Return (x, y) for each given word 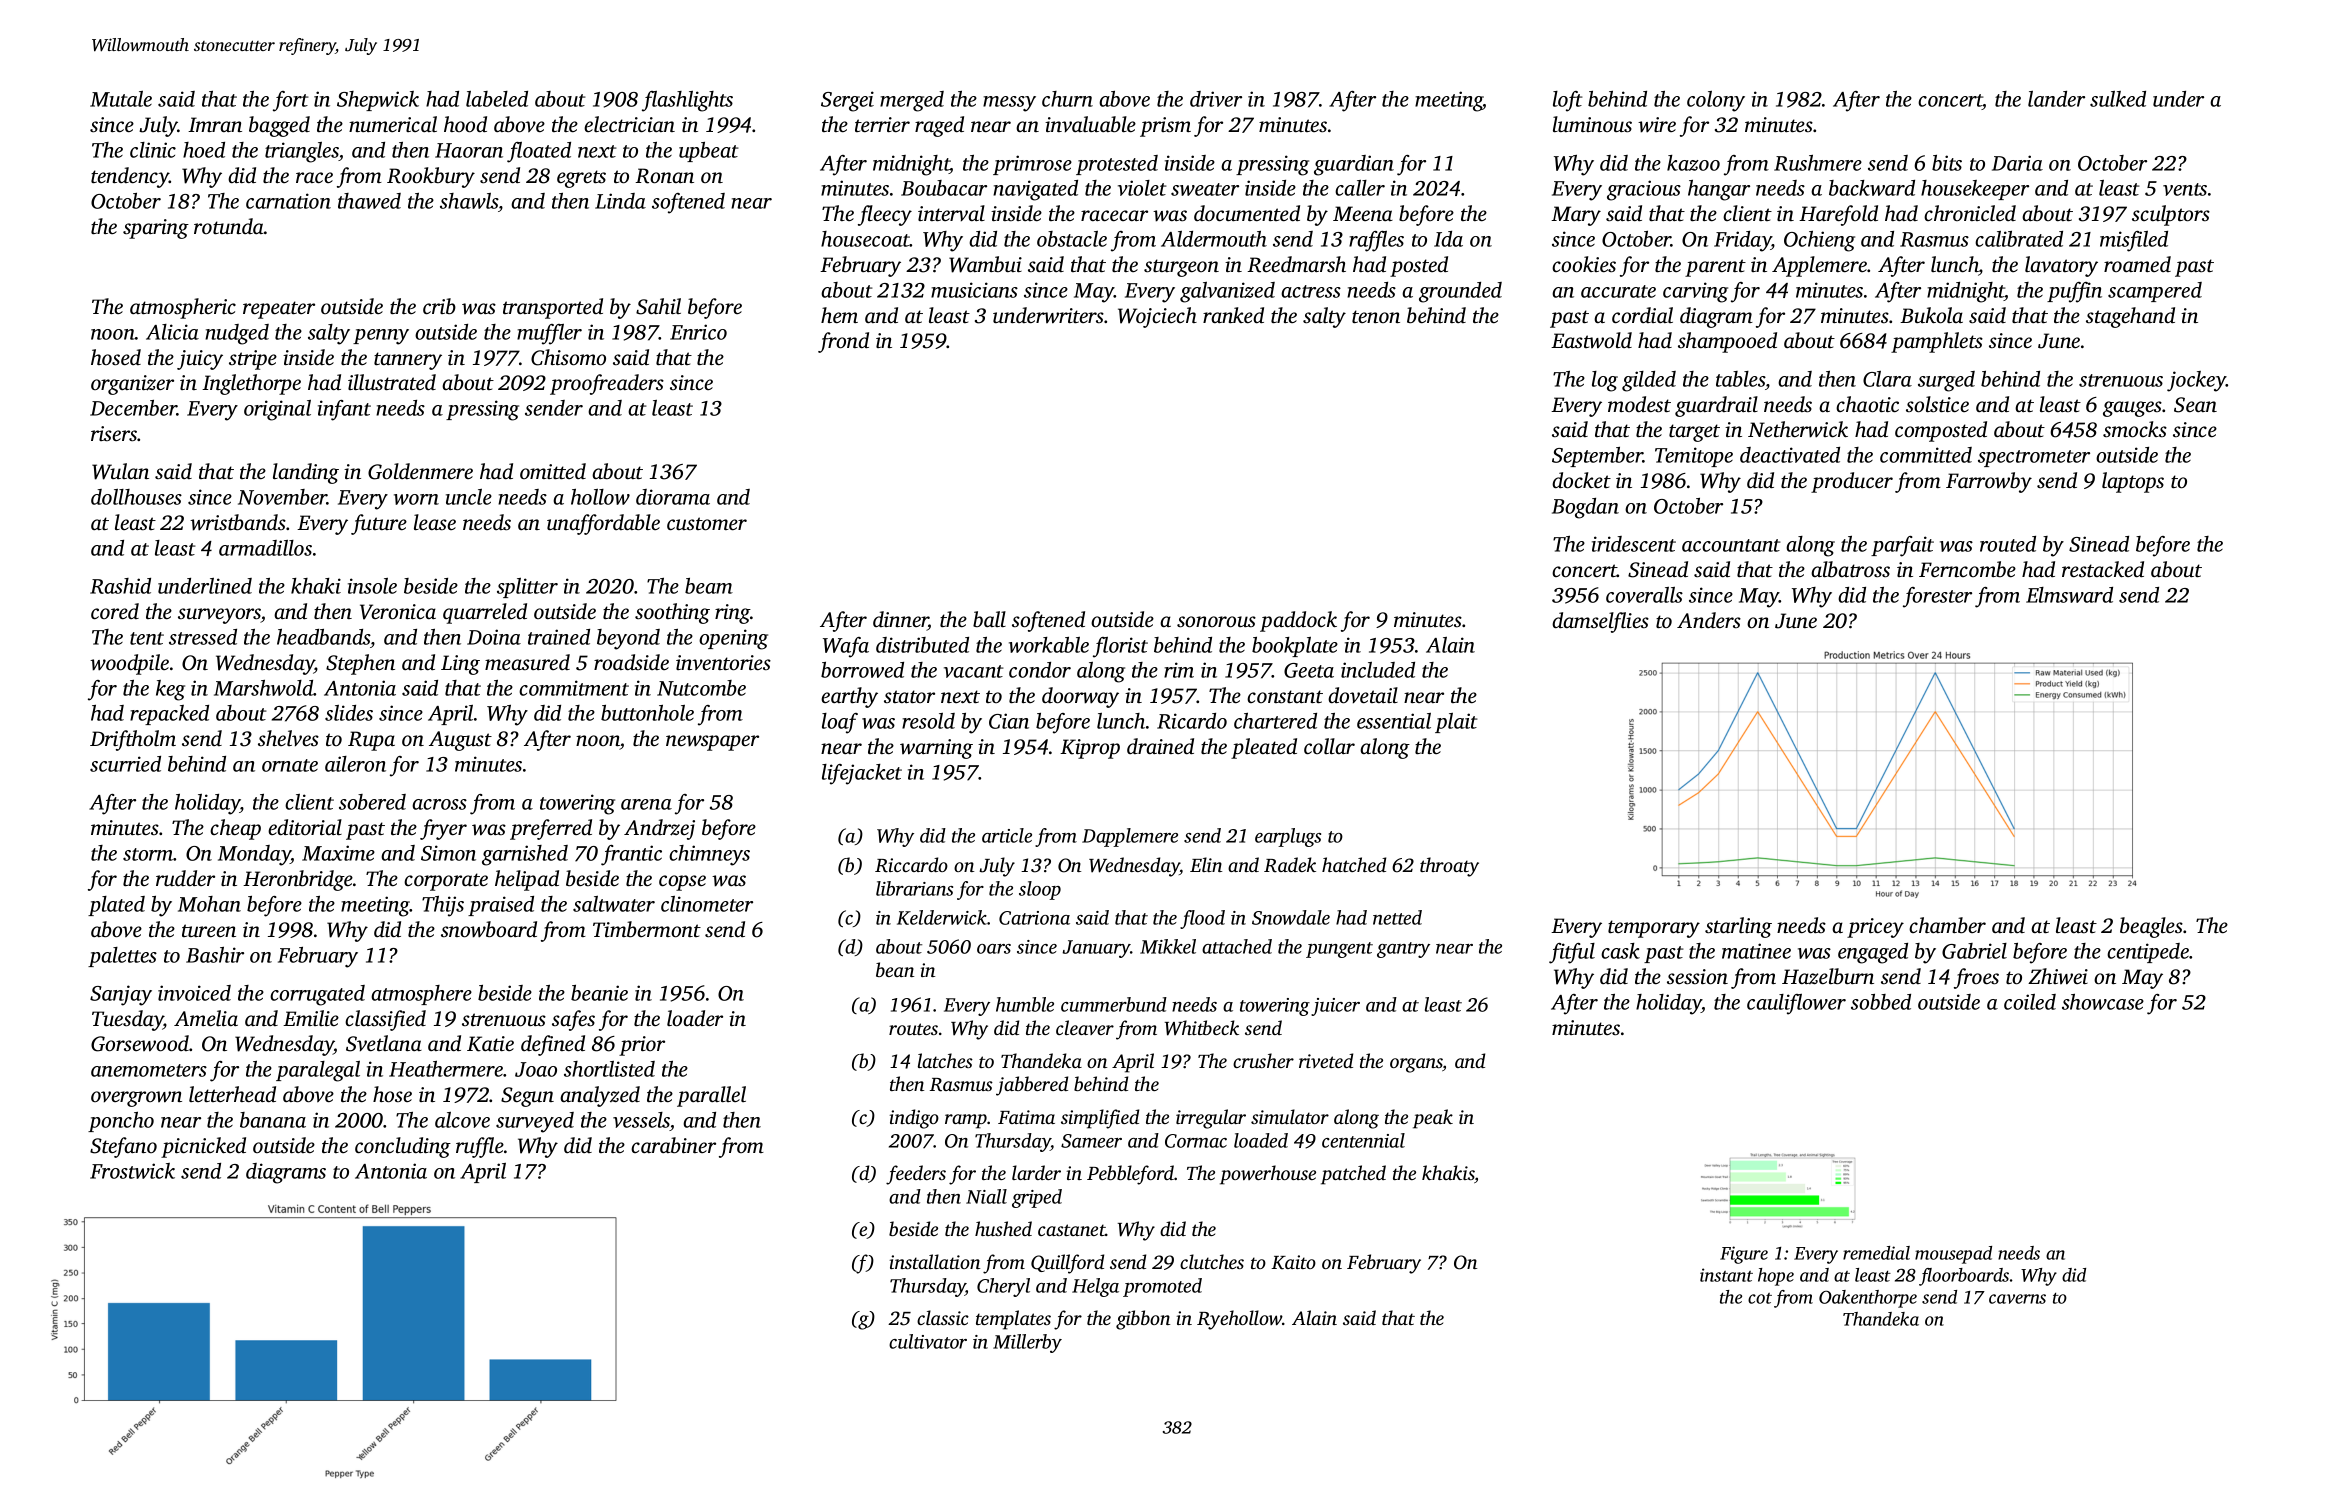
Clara (1887, 379)
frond (843, 342)
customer (707, 524)
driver (1216, 99)
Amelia (206, 1018)
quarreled (485, 613)
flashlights (687, 101)
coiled (2030, 1002)
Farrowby (1989, 482)
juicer (1335, 1007)
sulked (2118, 99)
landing (306, 473)
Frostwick (132, 1171)
